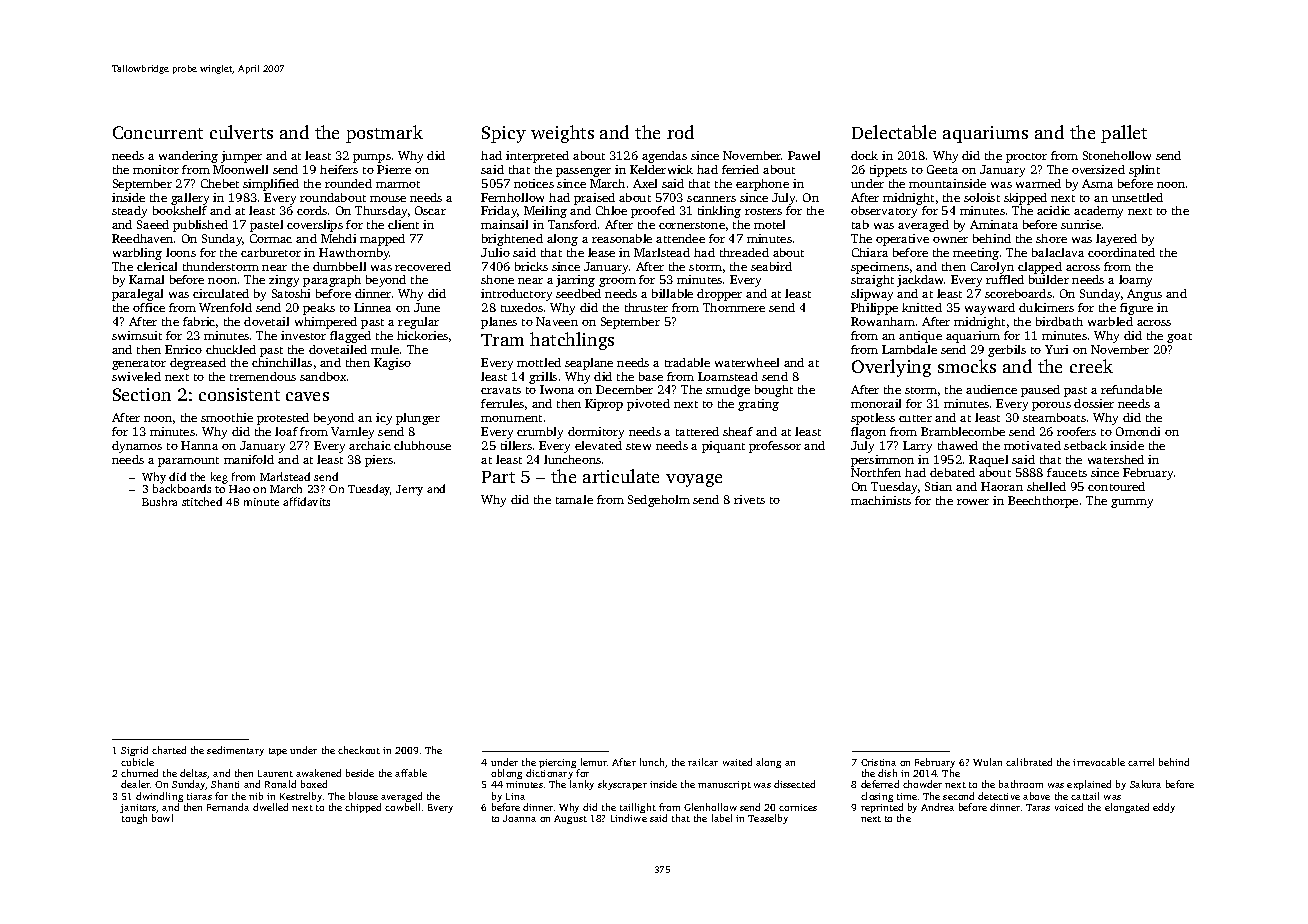 Image resolution: width=1308 pixels, height=924 pixels. I want to click on smoothie, so click(227, 417).
